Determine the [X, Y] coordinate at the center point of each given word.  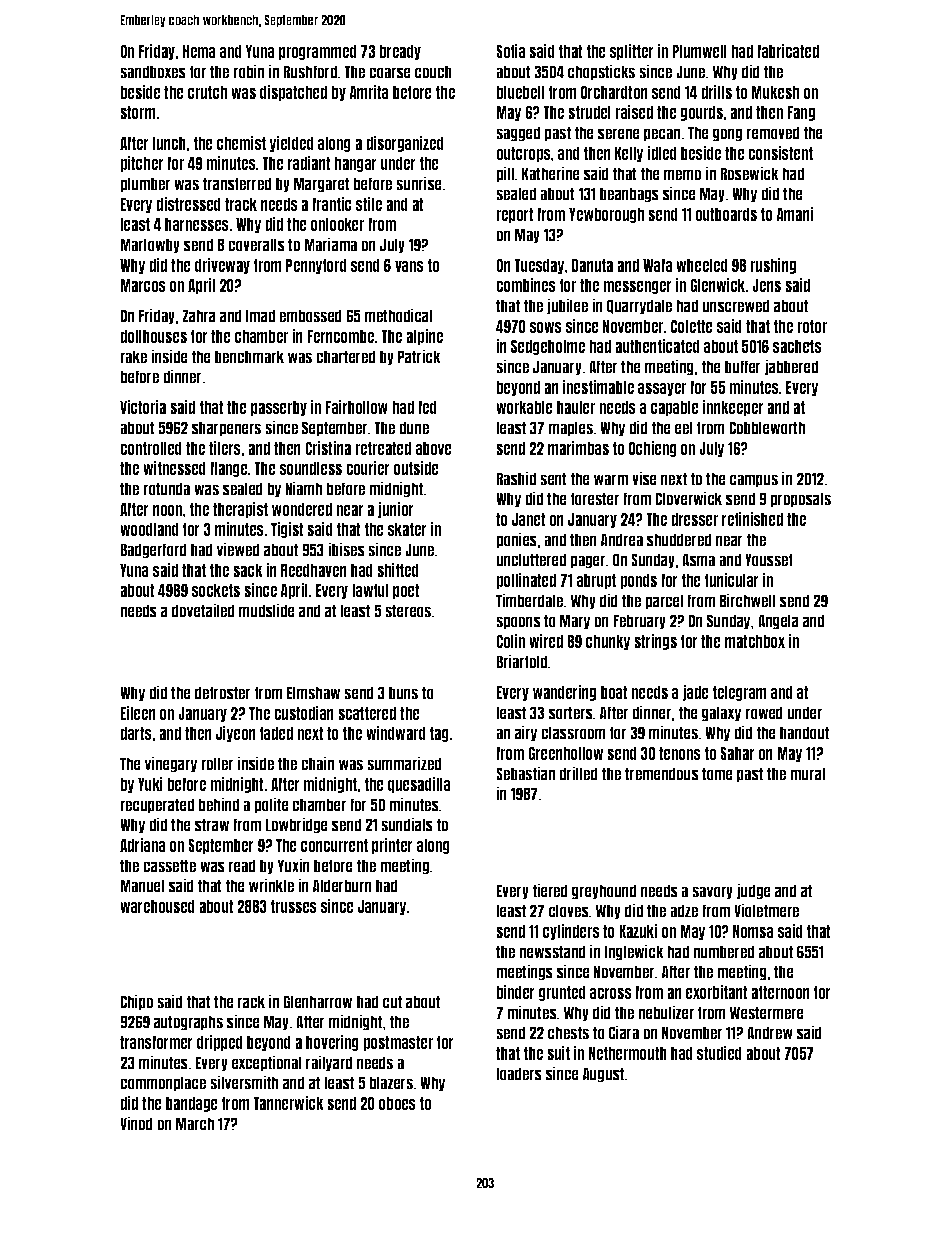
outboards [726, 214]
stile [369, 204]
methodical [398, 315]
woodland [149, 529]
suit [558, 1053]
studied [719, 1053]
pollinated [526, 581]
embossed [310, 316]
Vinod [136, 1123]
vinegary [171, 764]
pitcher [142, 164]
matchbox [755, 641]
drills [716, 92]
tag [439, 734]
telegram [739, 693]
